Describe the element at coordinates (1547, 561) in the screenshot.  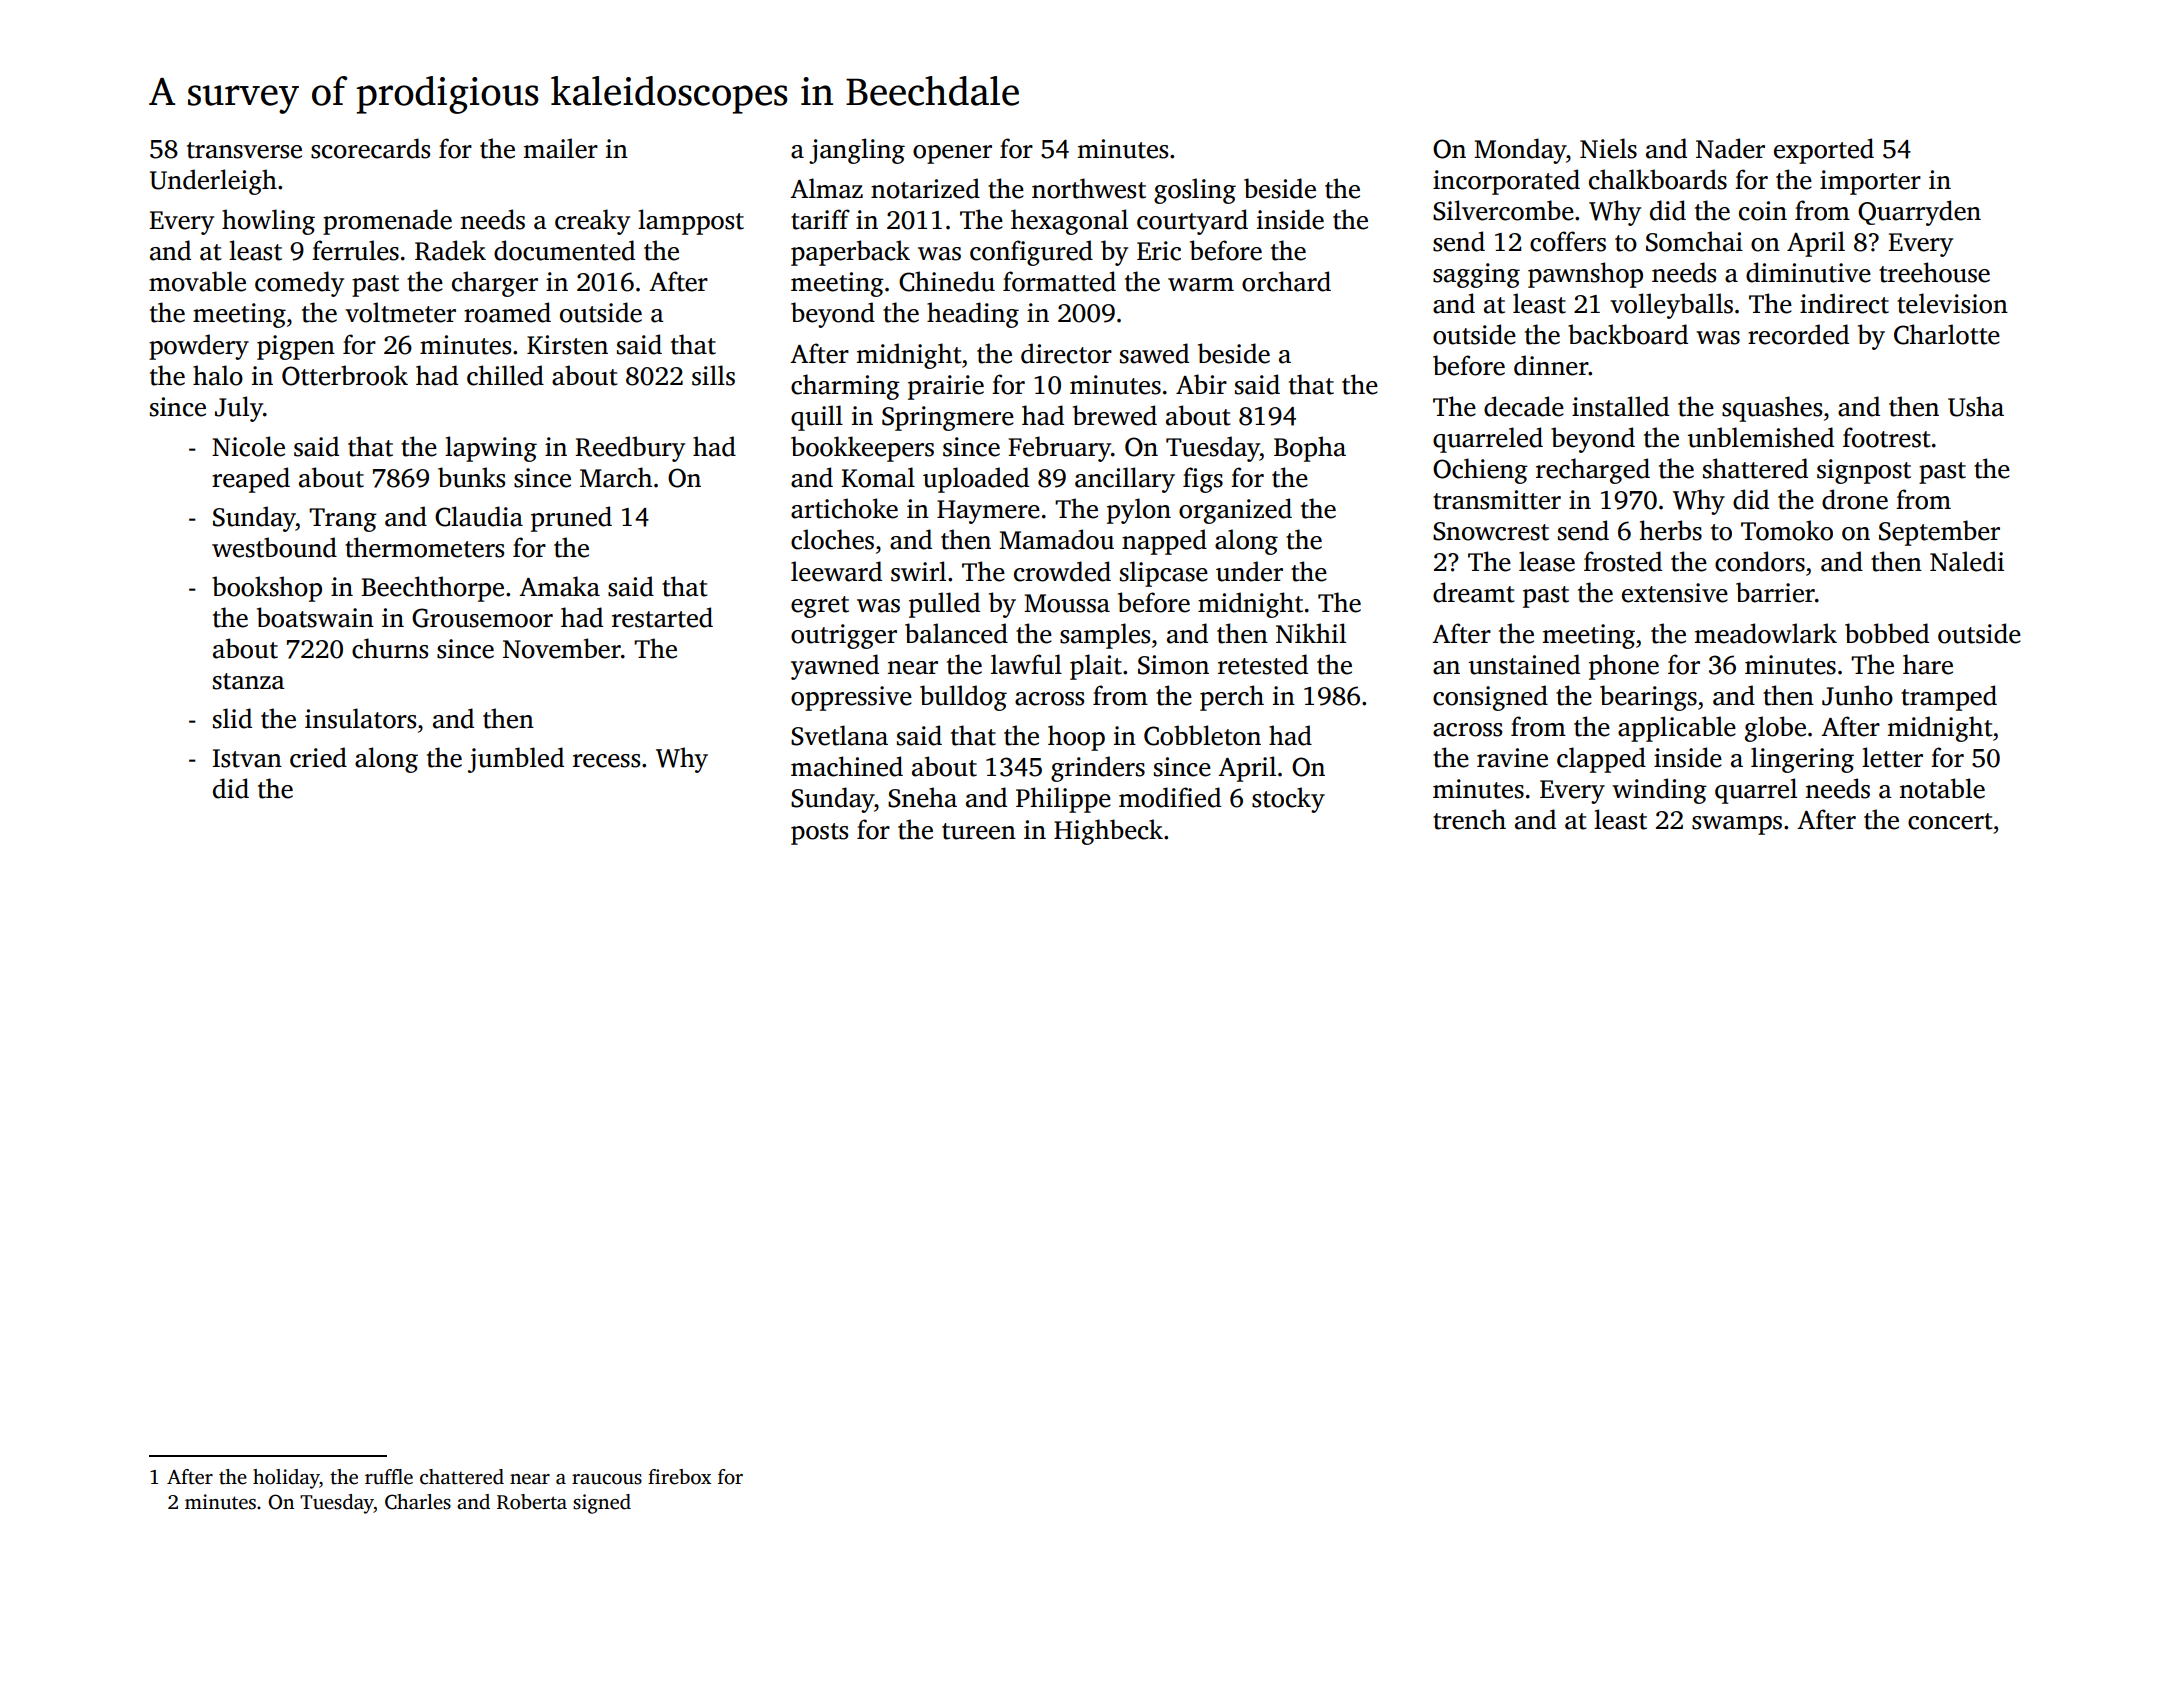
I see `lease` at that location.
